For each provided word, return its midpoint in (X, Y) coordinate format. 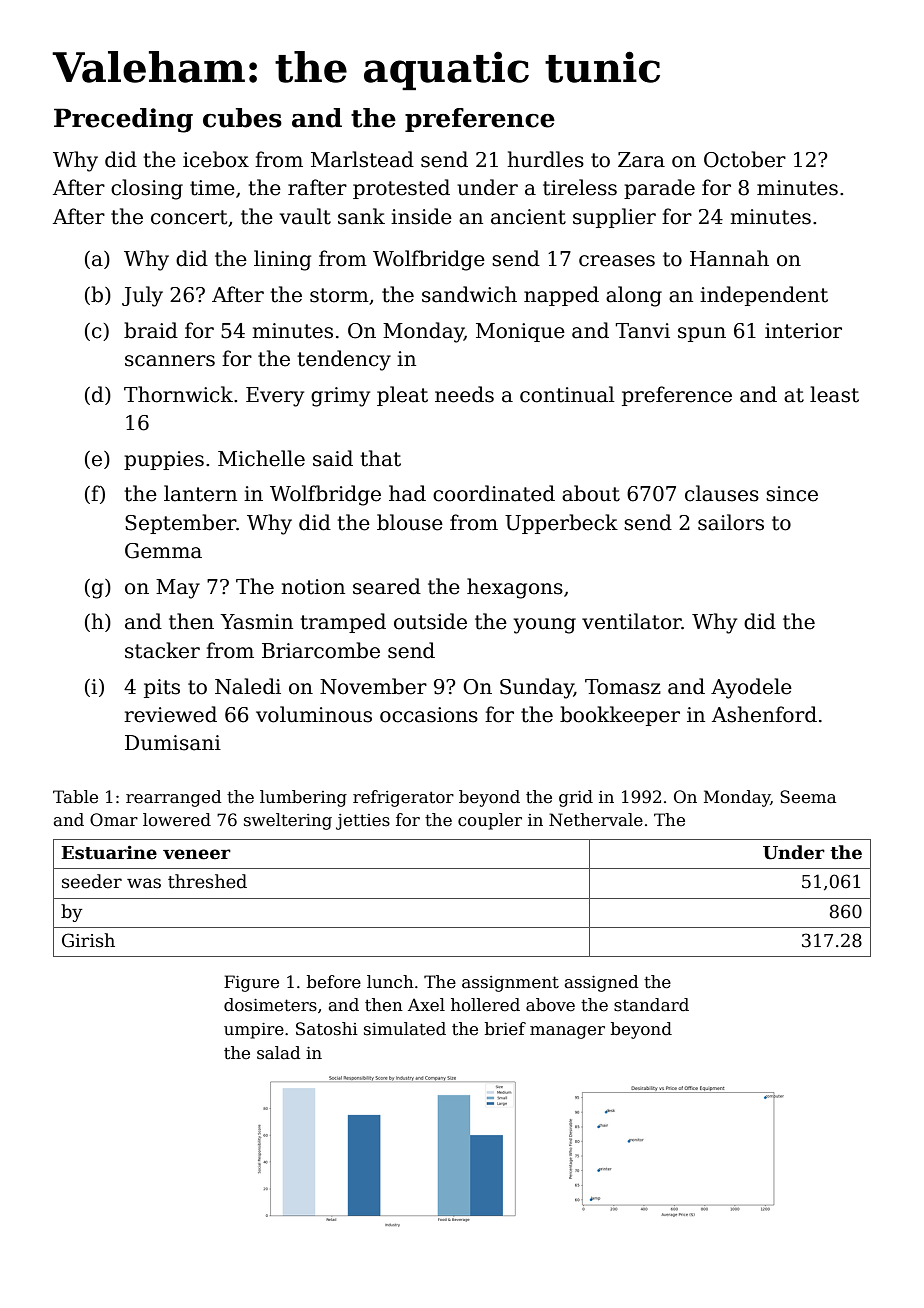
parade (659, 189)
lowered (177, 820)
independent (764, 296)
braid (151, 330)
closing (147, 189)
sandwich (469, 294)
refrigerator (403, 798)
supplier (614, 218)
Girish (88, 940)
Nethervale (596, 820)
